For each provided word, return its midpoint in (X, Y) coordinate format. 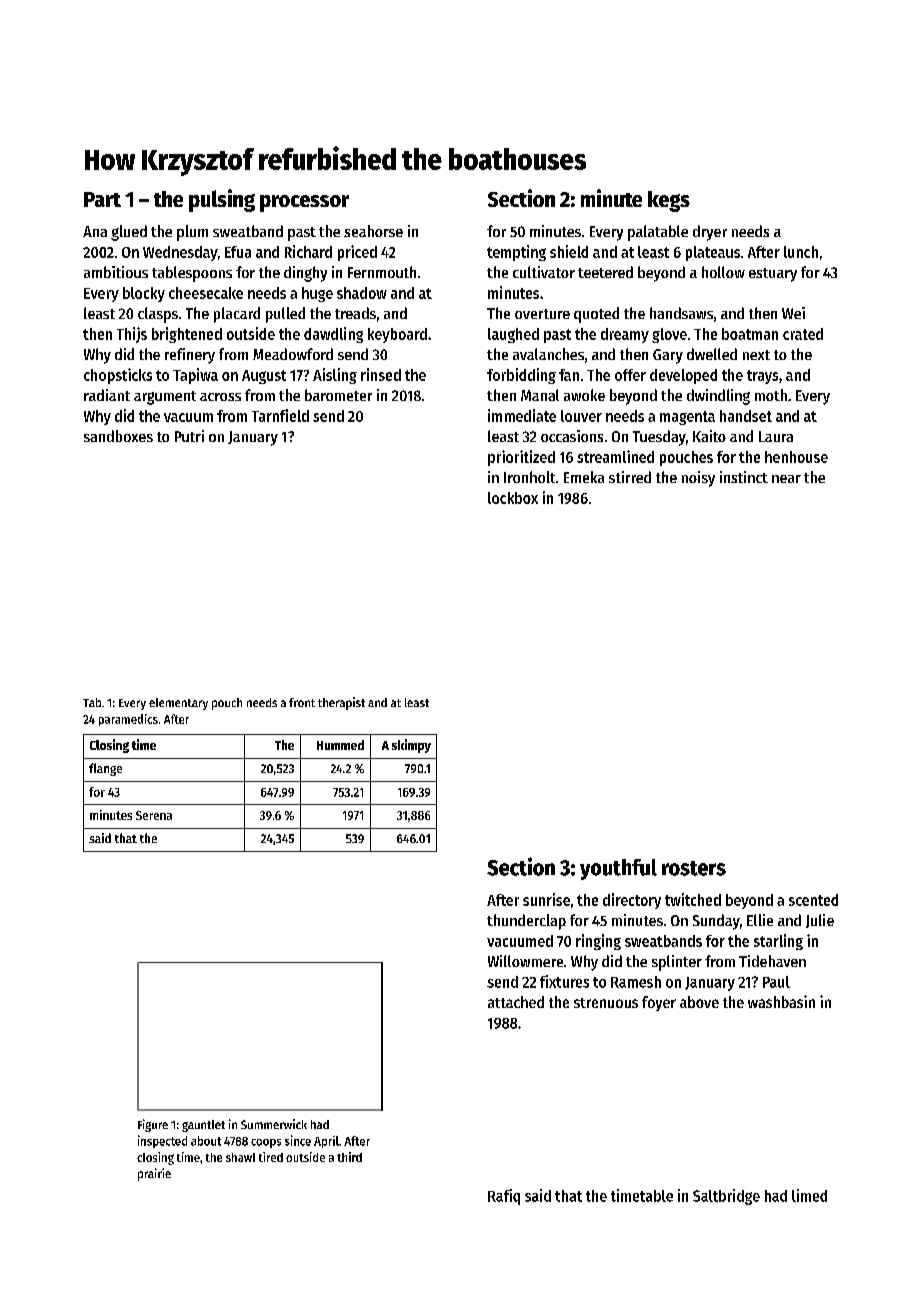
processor (304, 203)
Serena (154, 815)
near (786, 479)
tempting (516, 253)
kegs (669, 201)
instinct (744, 477)
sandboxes (118, 436)
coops (266, 1143)
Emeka (584, 477)
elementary (178, 704)
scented (813, 900)
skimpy (411, 746)
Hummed (340, 745)
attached (516, 1002)
